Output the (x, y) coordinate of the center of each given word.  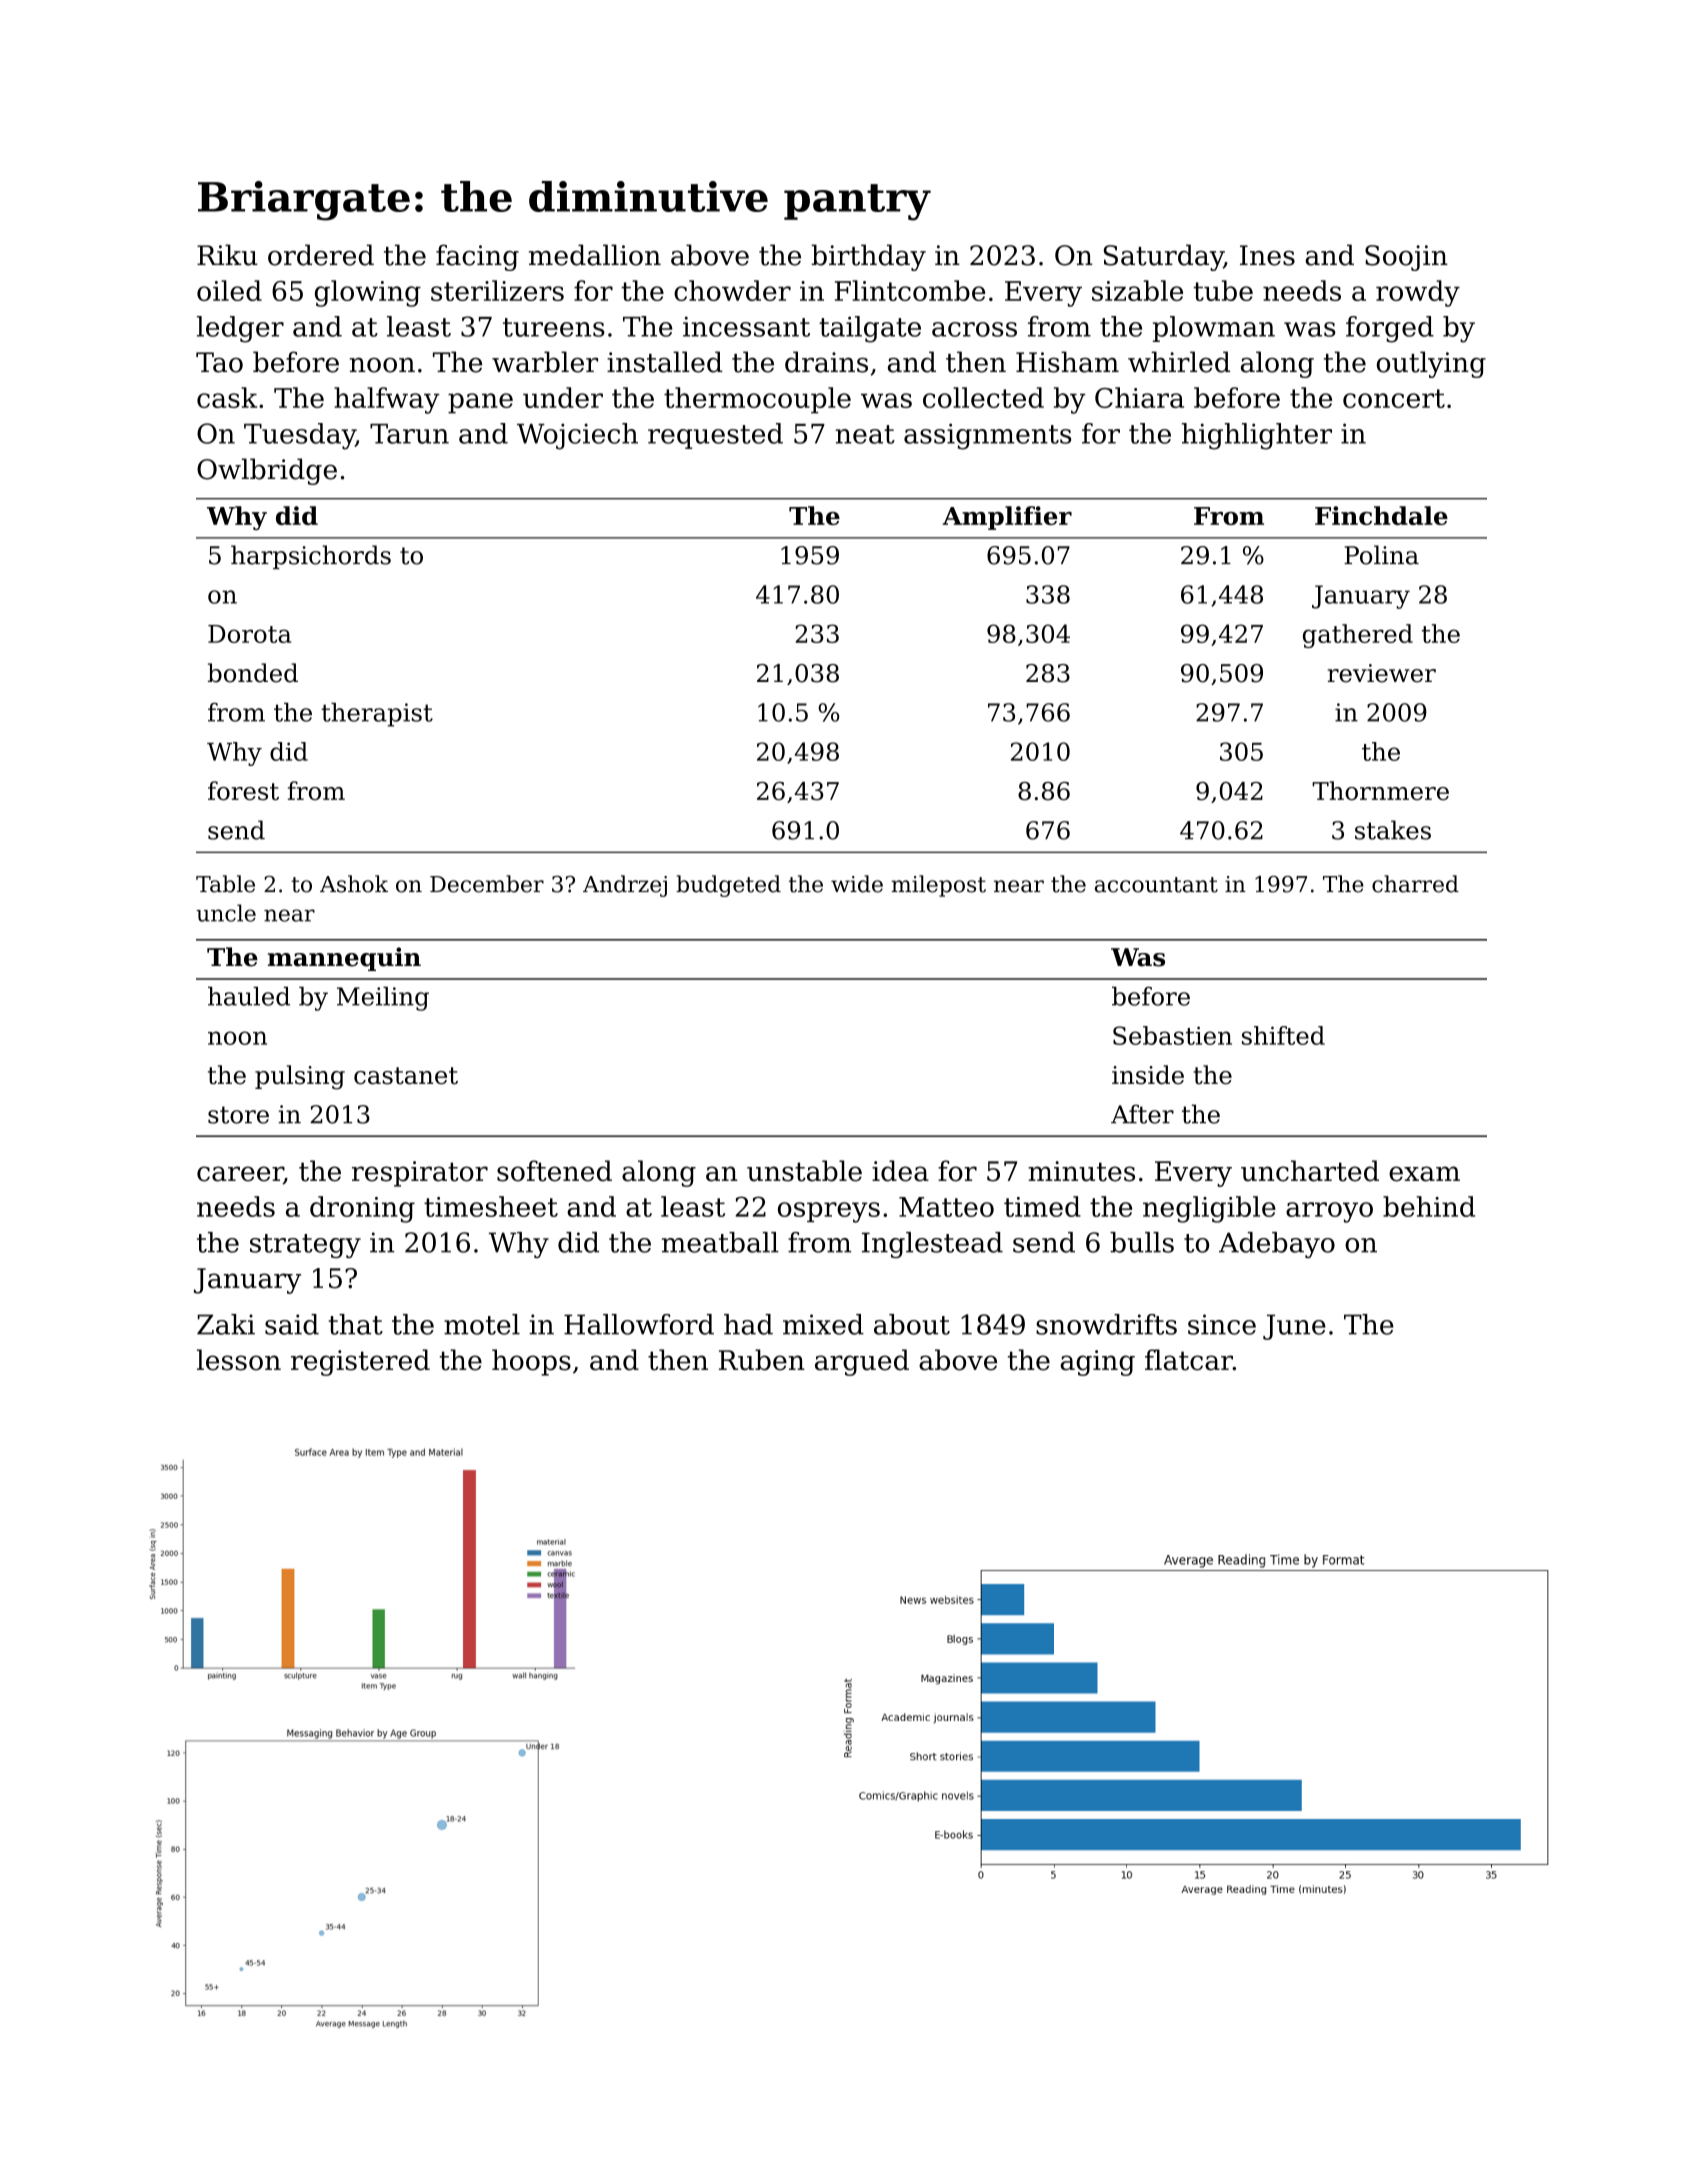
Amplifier (1007, 518)
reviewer (1382, 673)
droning (362, 1209)
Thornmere (1380, 790)
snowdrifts (1106, 1324)
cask (227, 397)
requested (715, 436)
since (1222, 1324)
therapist (377, 715)
